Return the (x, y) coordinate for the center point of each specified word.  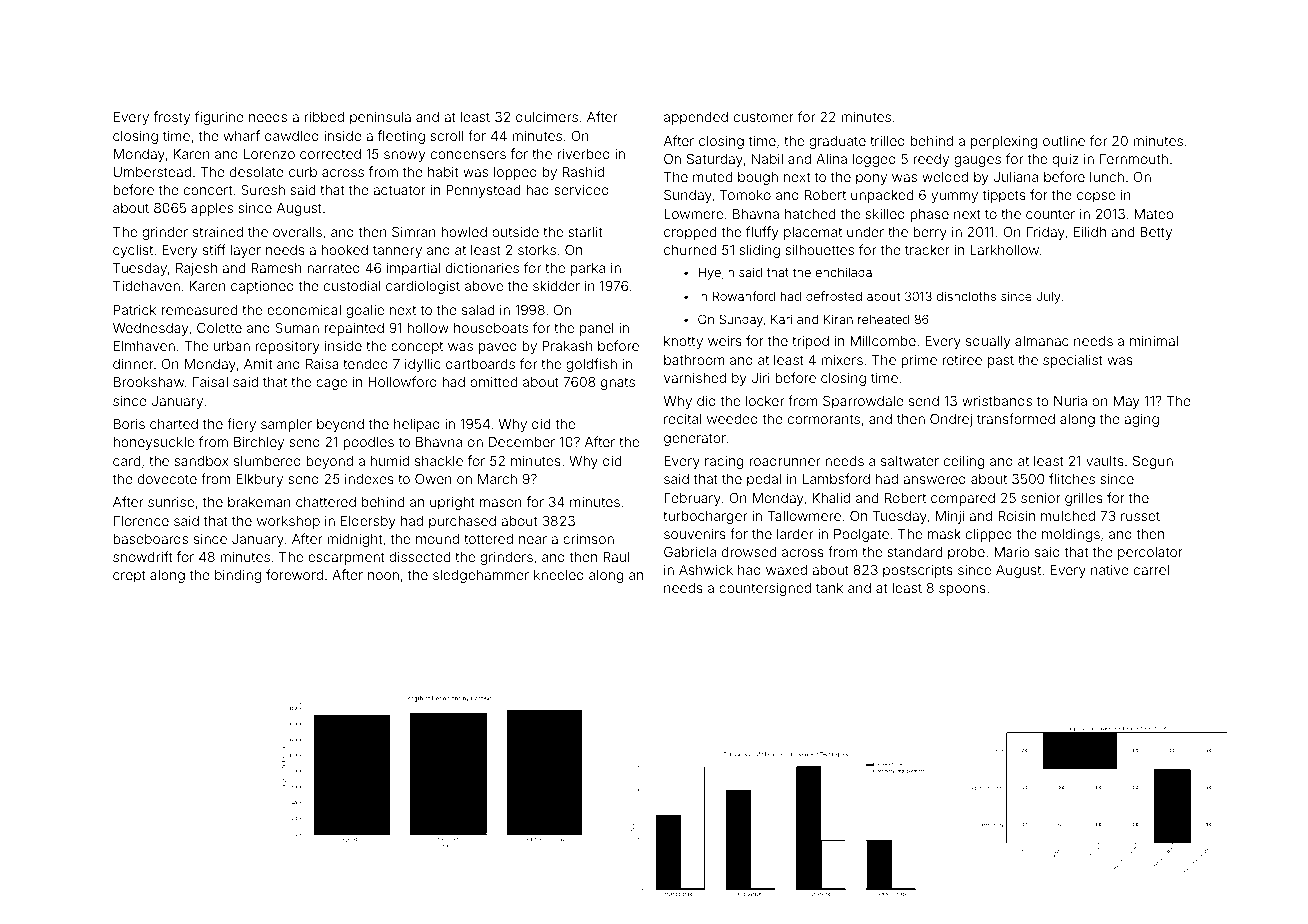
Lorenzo (269, 154)
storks (537, 250)
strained (218, 232)
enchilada (843, 272)
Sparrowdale (863, 402)
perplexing (1004, 142)
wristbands (997, 401)
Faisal (210, 382)
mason (501, 503)
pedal (764, 480)
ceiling (964, 462)
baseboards (150, 539)
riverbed (583, 153)
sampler (286, 425)
